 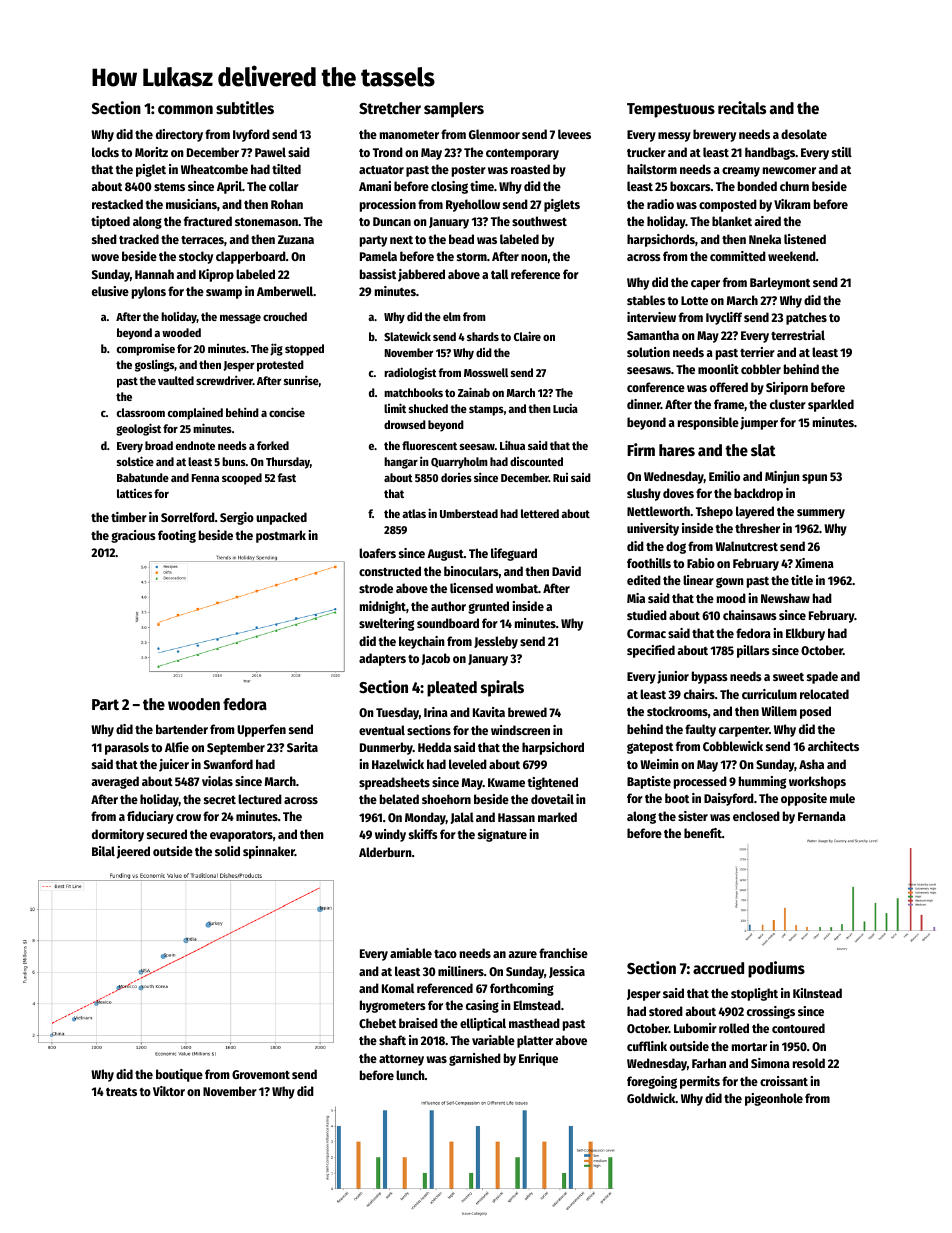 What do you see at coordinates (182, 729) in the screenshot?
I see `bartender` at bounding box center [182, 729].
